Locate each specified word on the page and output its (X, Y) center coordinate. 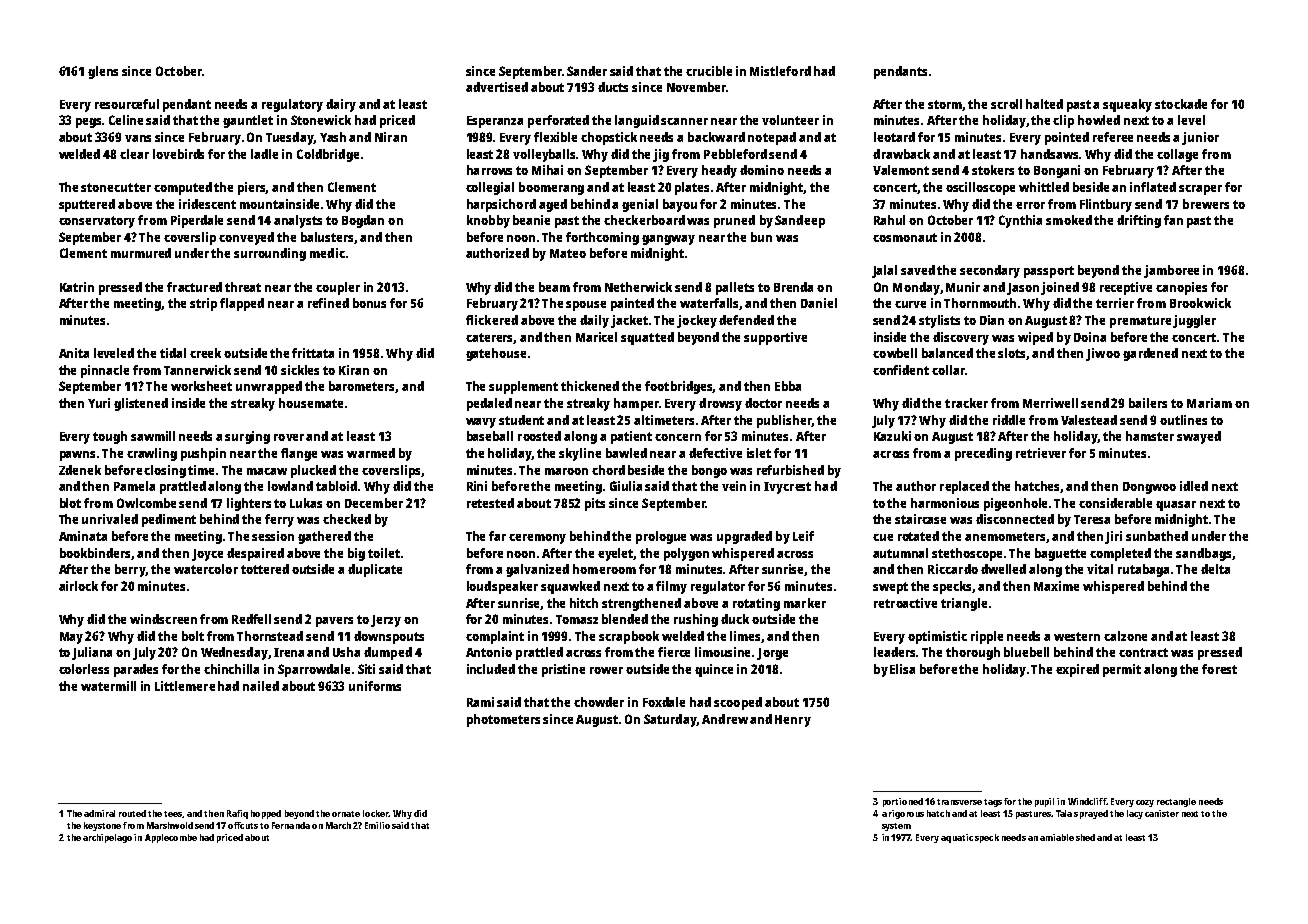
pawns (77, 456)
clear (134, 154)
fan (1173, 220)
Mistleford (780, 71)
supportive (775, 338)
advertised (497, 87)
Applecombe (171, 838)
